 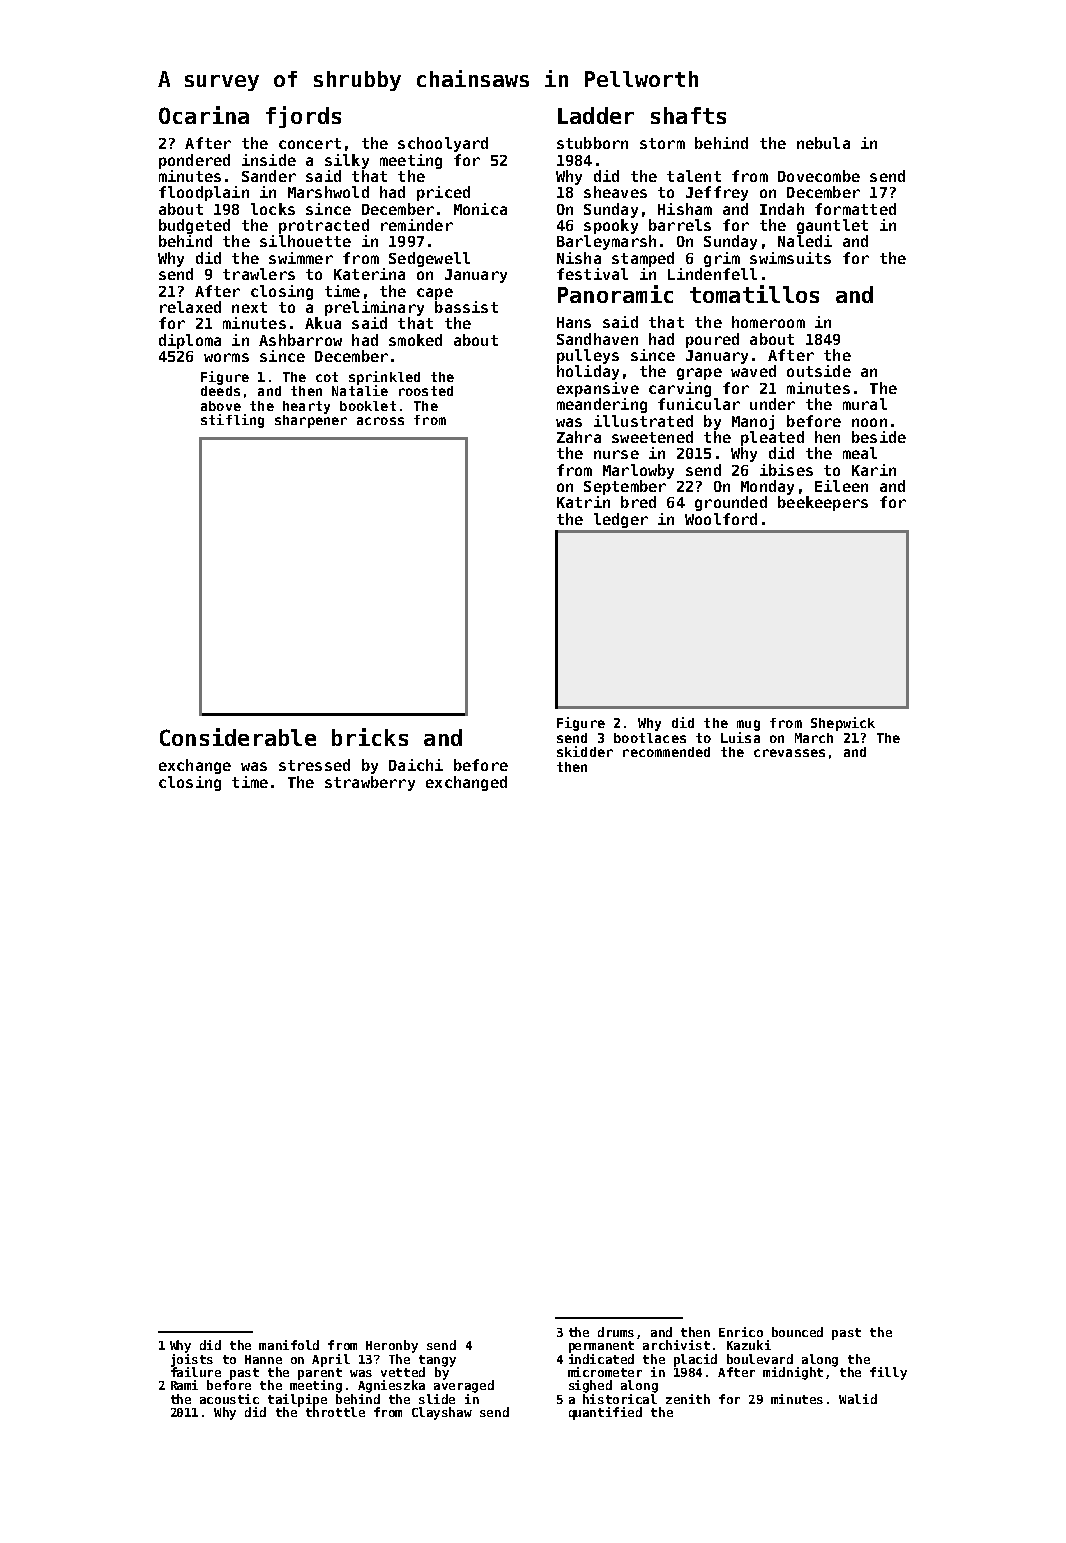 I want to click on Katrin, so click(x=583, y=502).
